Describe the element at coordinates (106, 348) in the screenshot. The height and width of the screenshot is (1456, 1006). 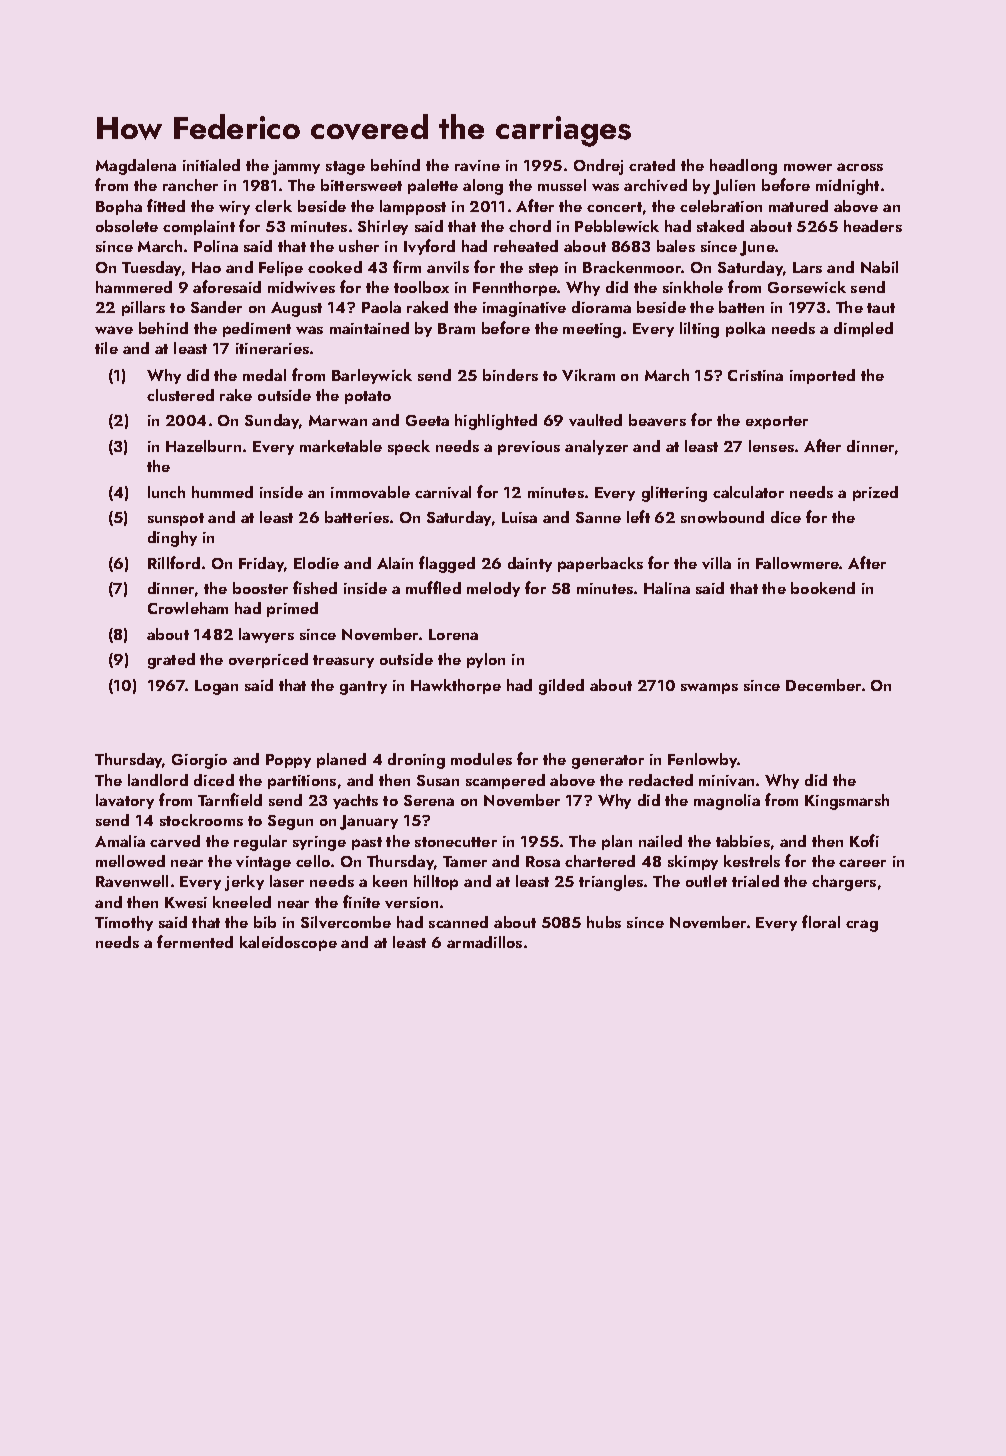
I see `tile` at that location.
